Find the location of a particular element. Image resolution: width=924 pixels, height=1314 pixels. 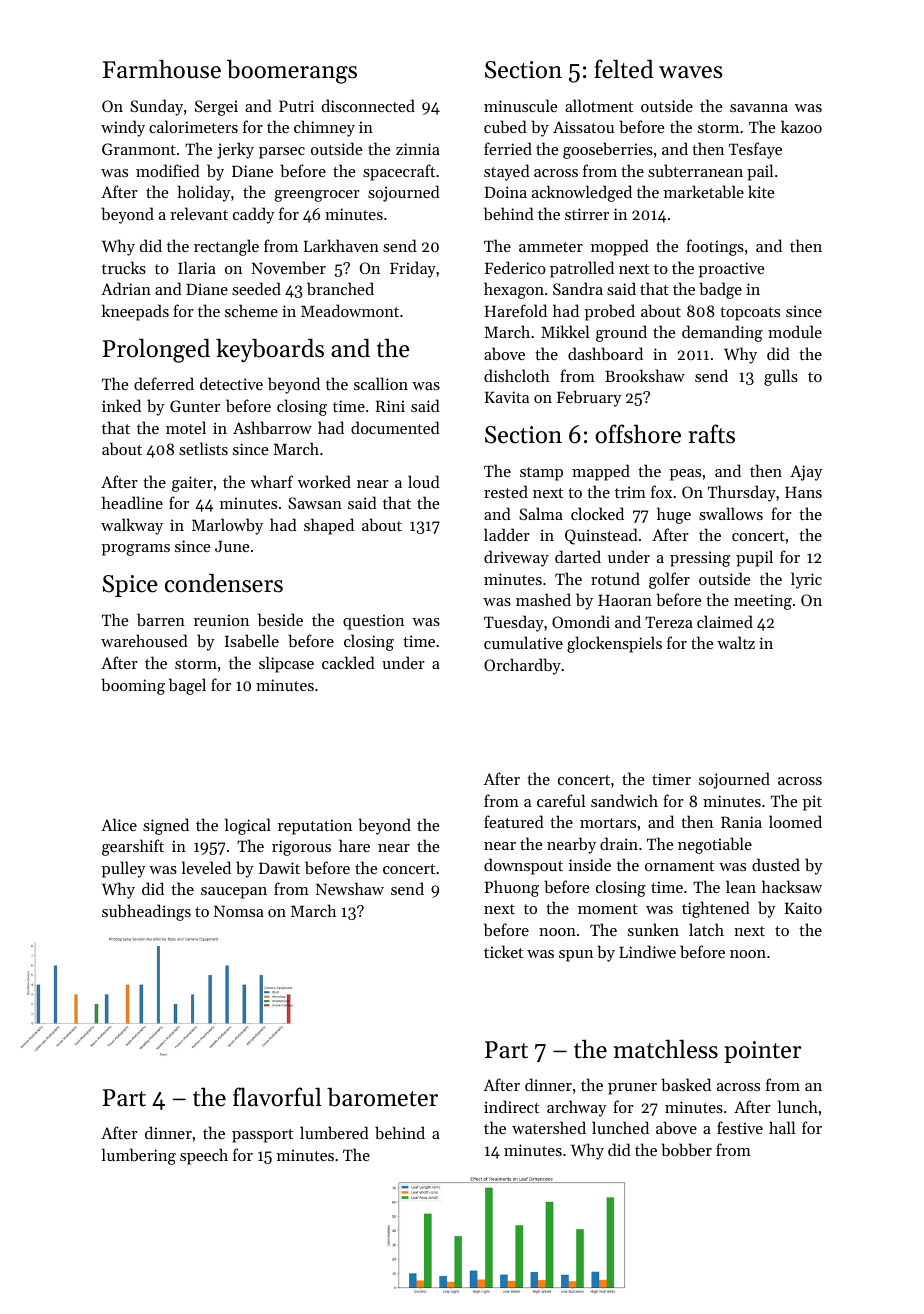

jerky is located at coordinates (235, 150).
